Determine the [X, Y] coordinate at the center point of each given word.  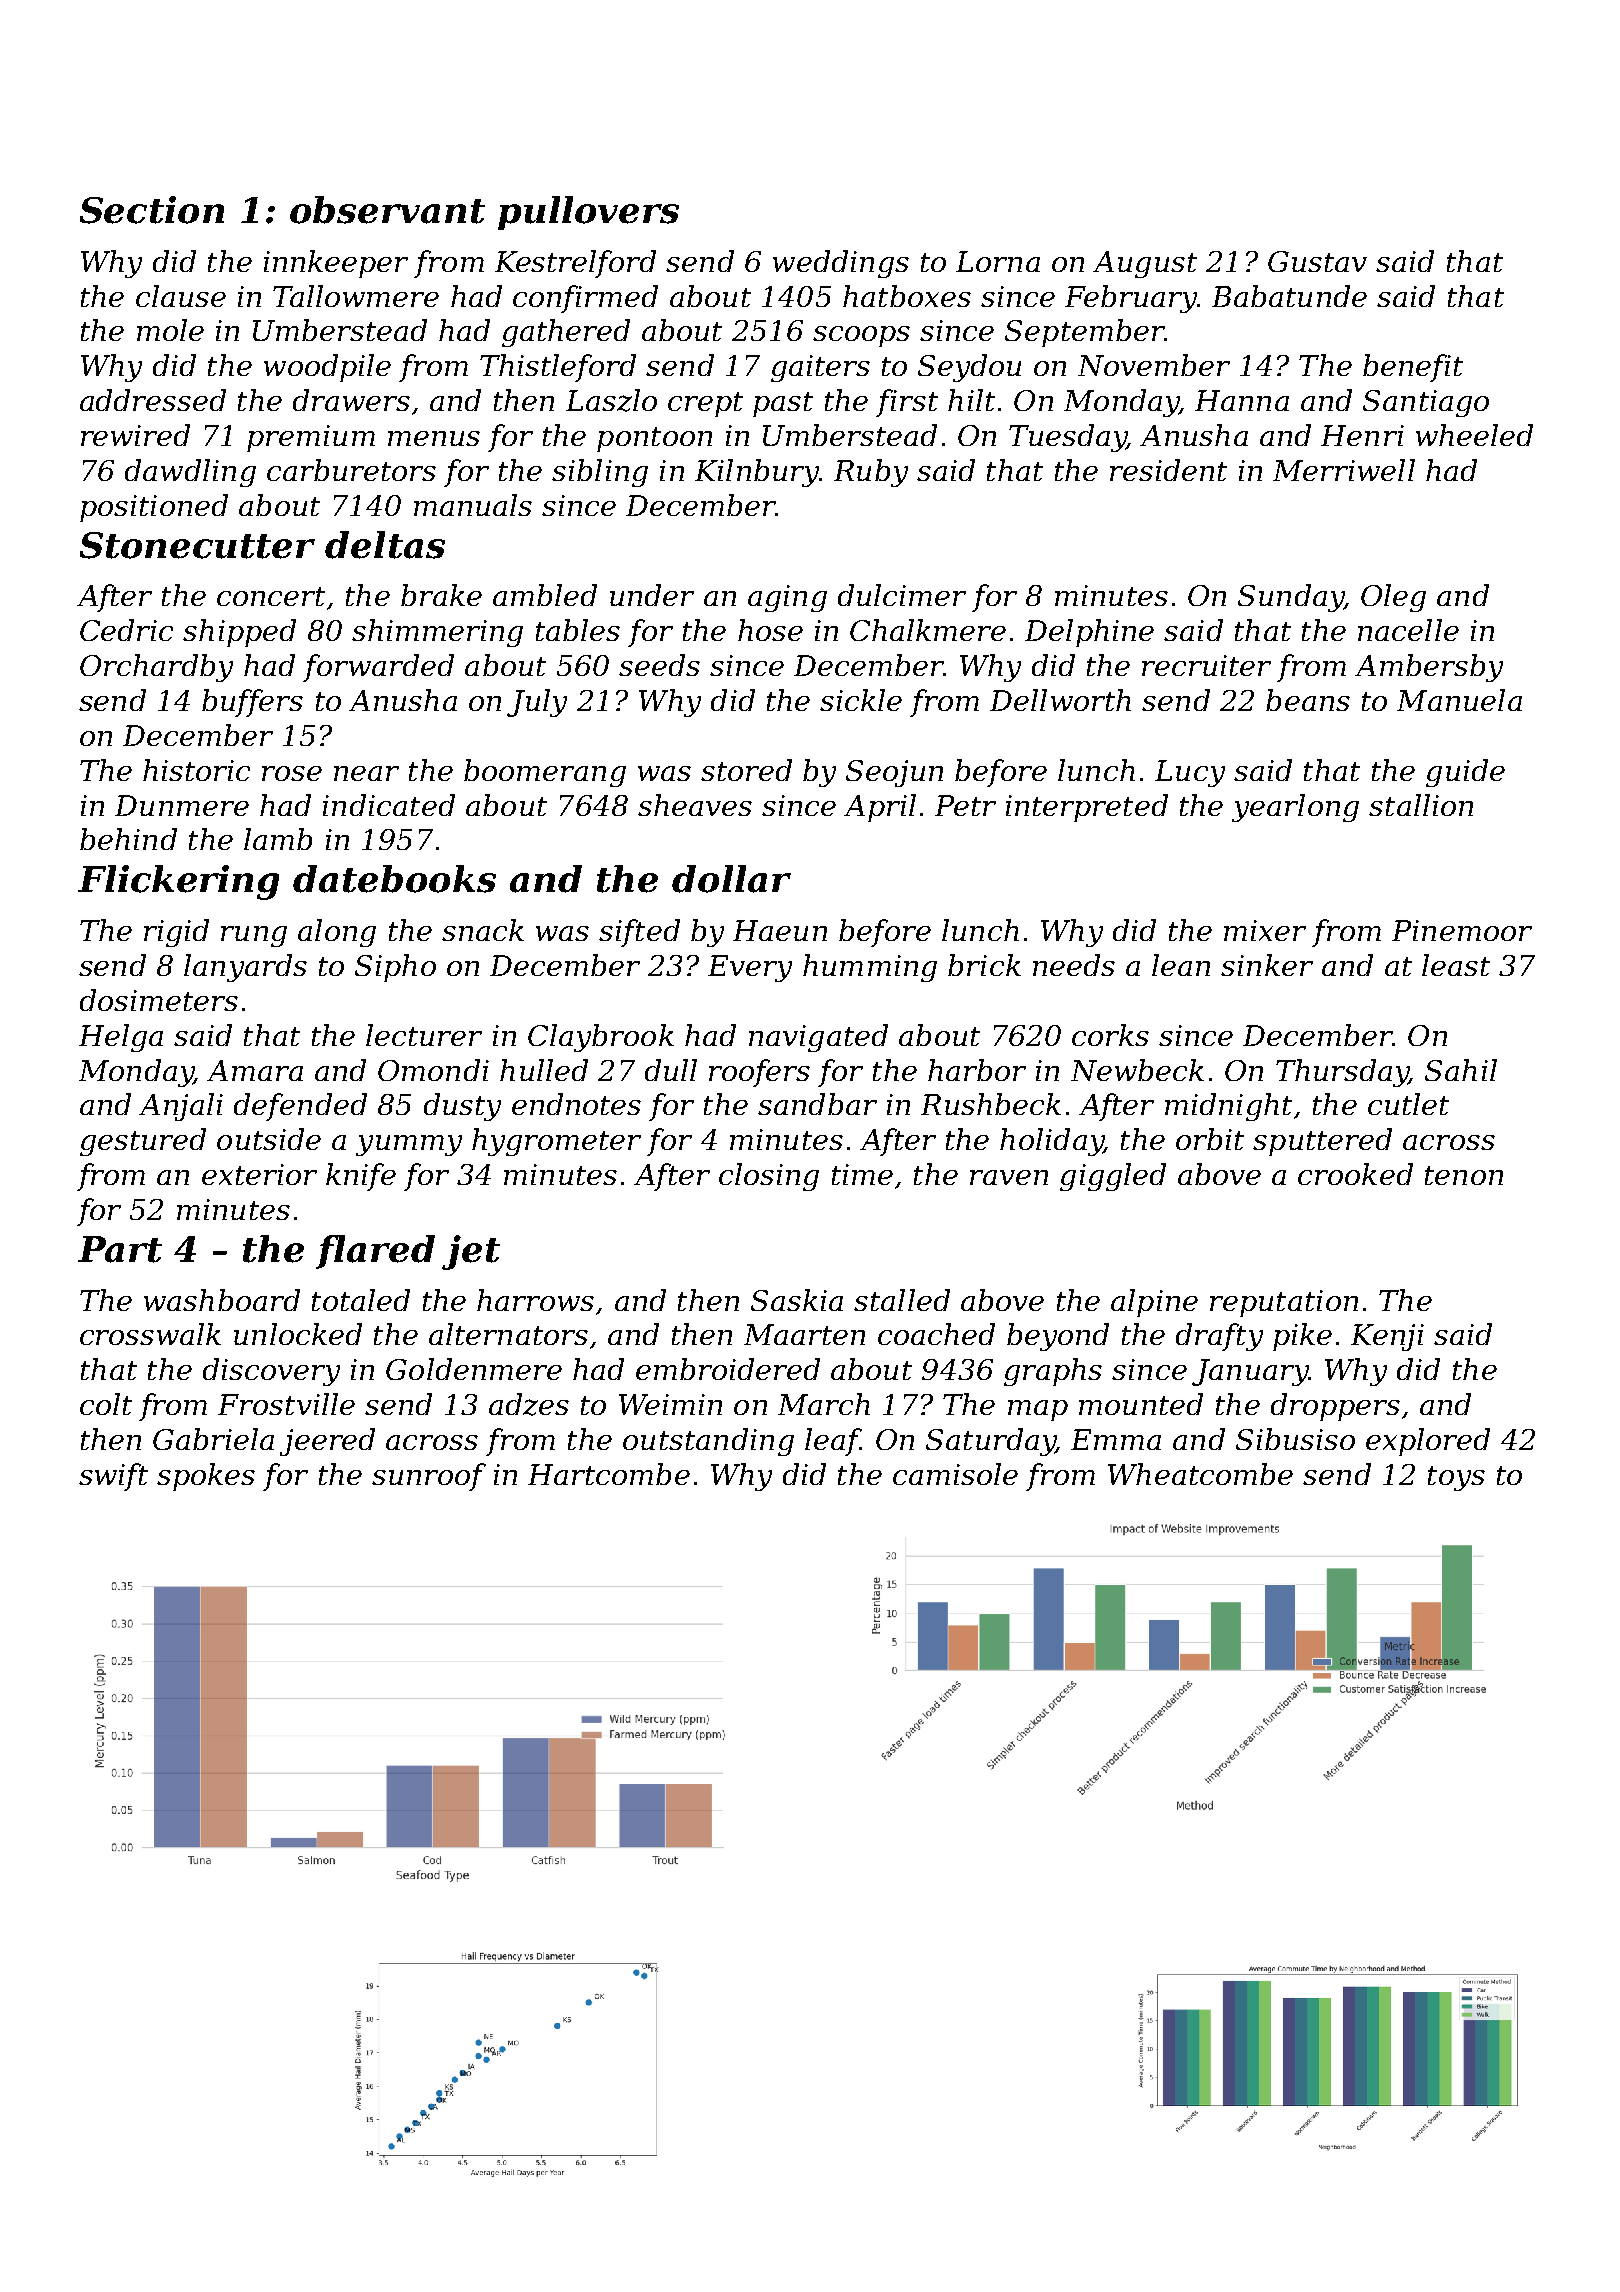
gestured [143, 1142]
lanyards [245, 968]
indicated [389, 805]
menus [434, 438]
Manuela [1459, 700]
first [907, 403]
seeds [659, 665]
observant [387, 210]
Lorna [998, 261]
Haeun [780, 930]
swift [113, 1477]
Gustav [1317, 261]
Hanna [1242, 400]
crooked [1355, 1174]
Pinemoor [1462, 930]
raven [1009, 1177]
